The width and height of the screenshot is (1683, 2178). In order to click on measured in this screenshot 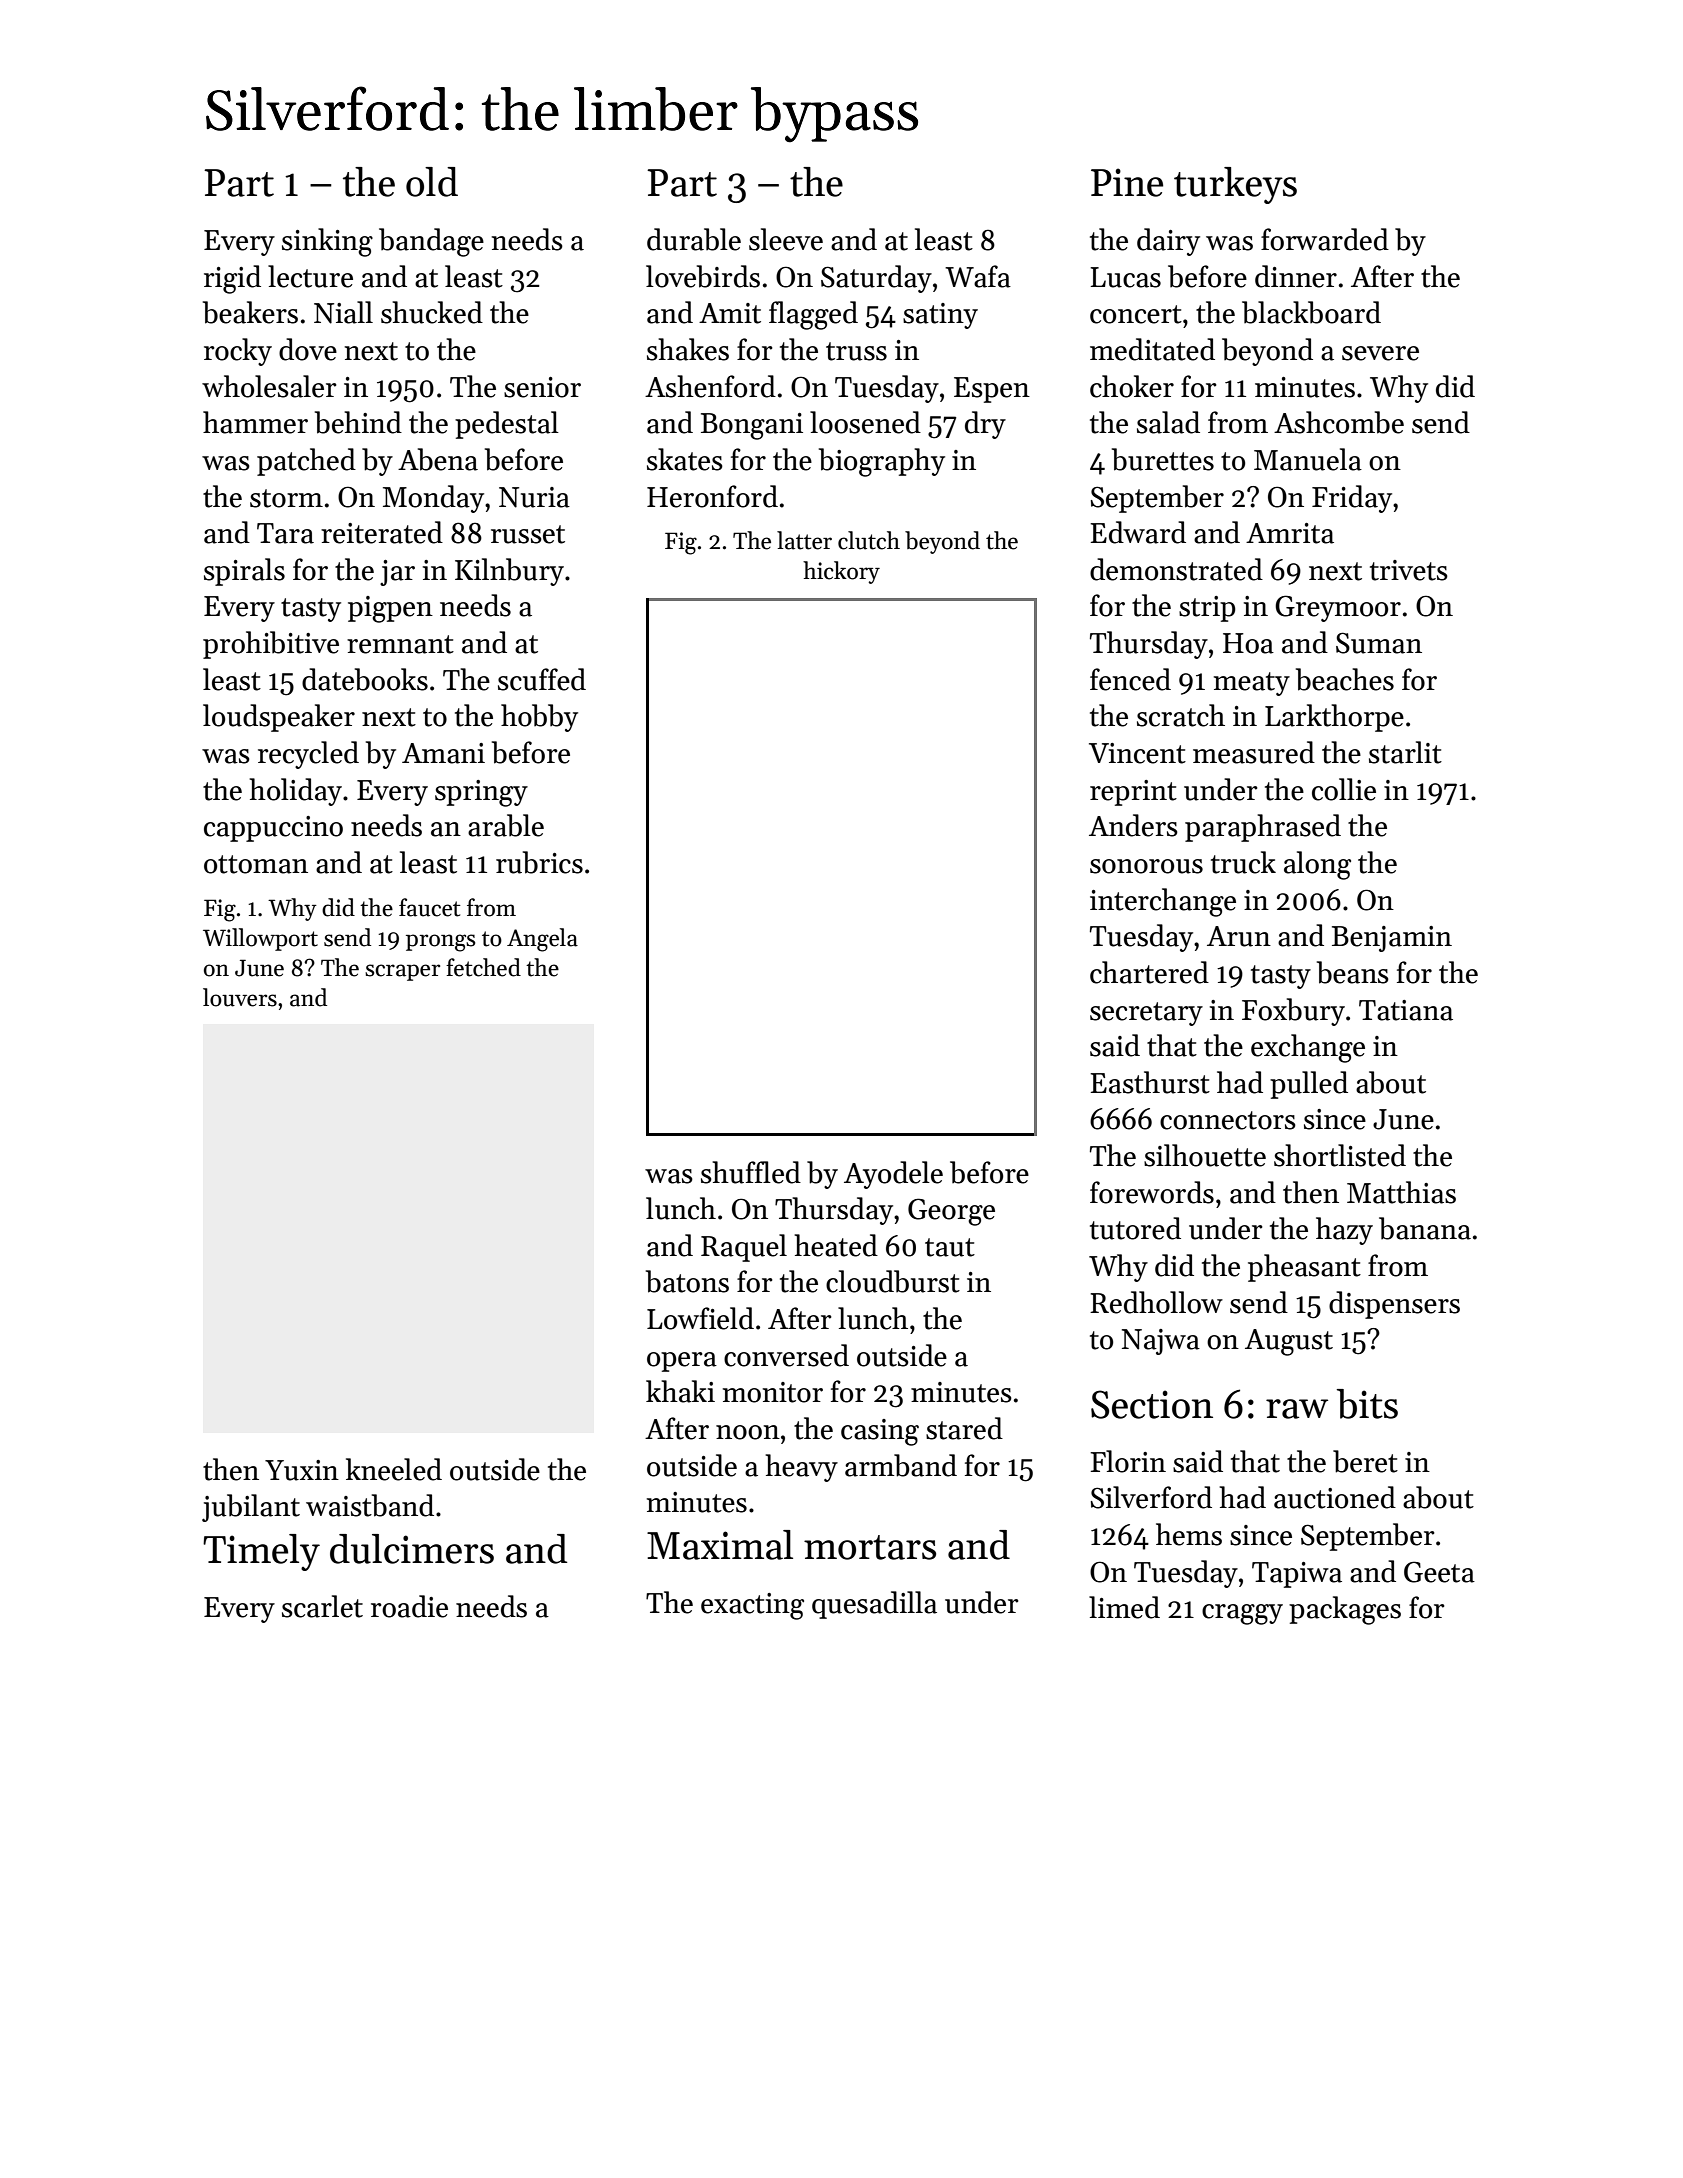, I will do `click(1254, 752)`.
